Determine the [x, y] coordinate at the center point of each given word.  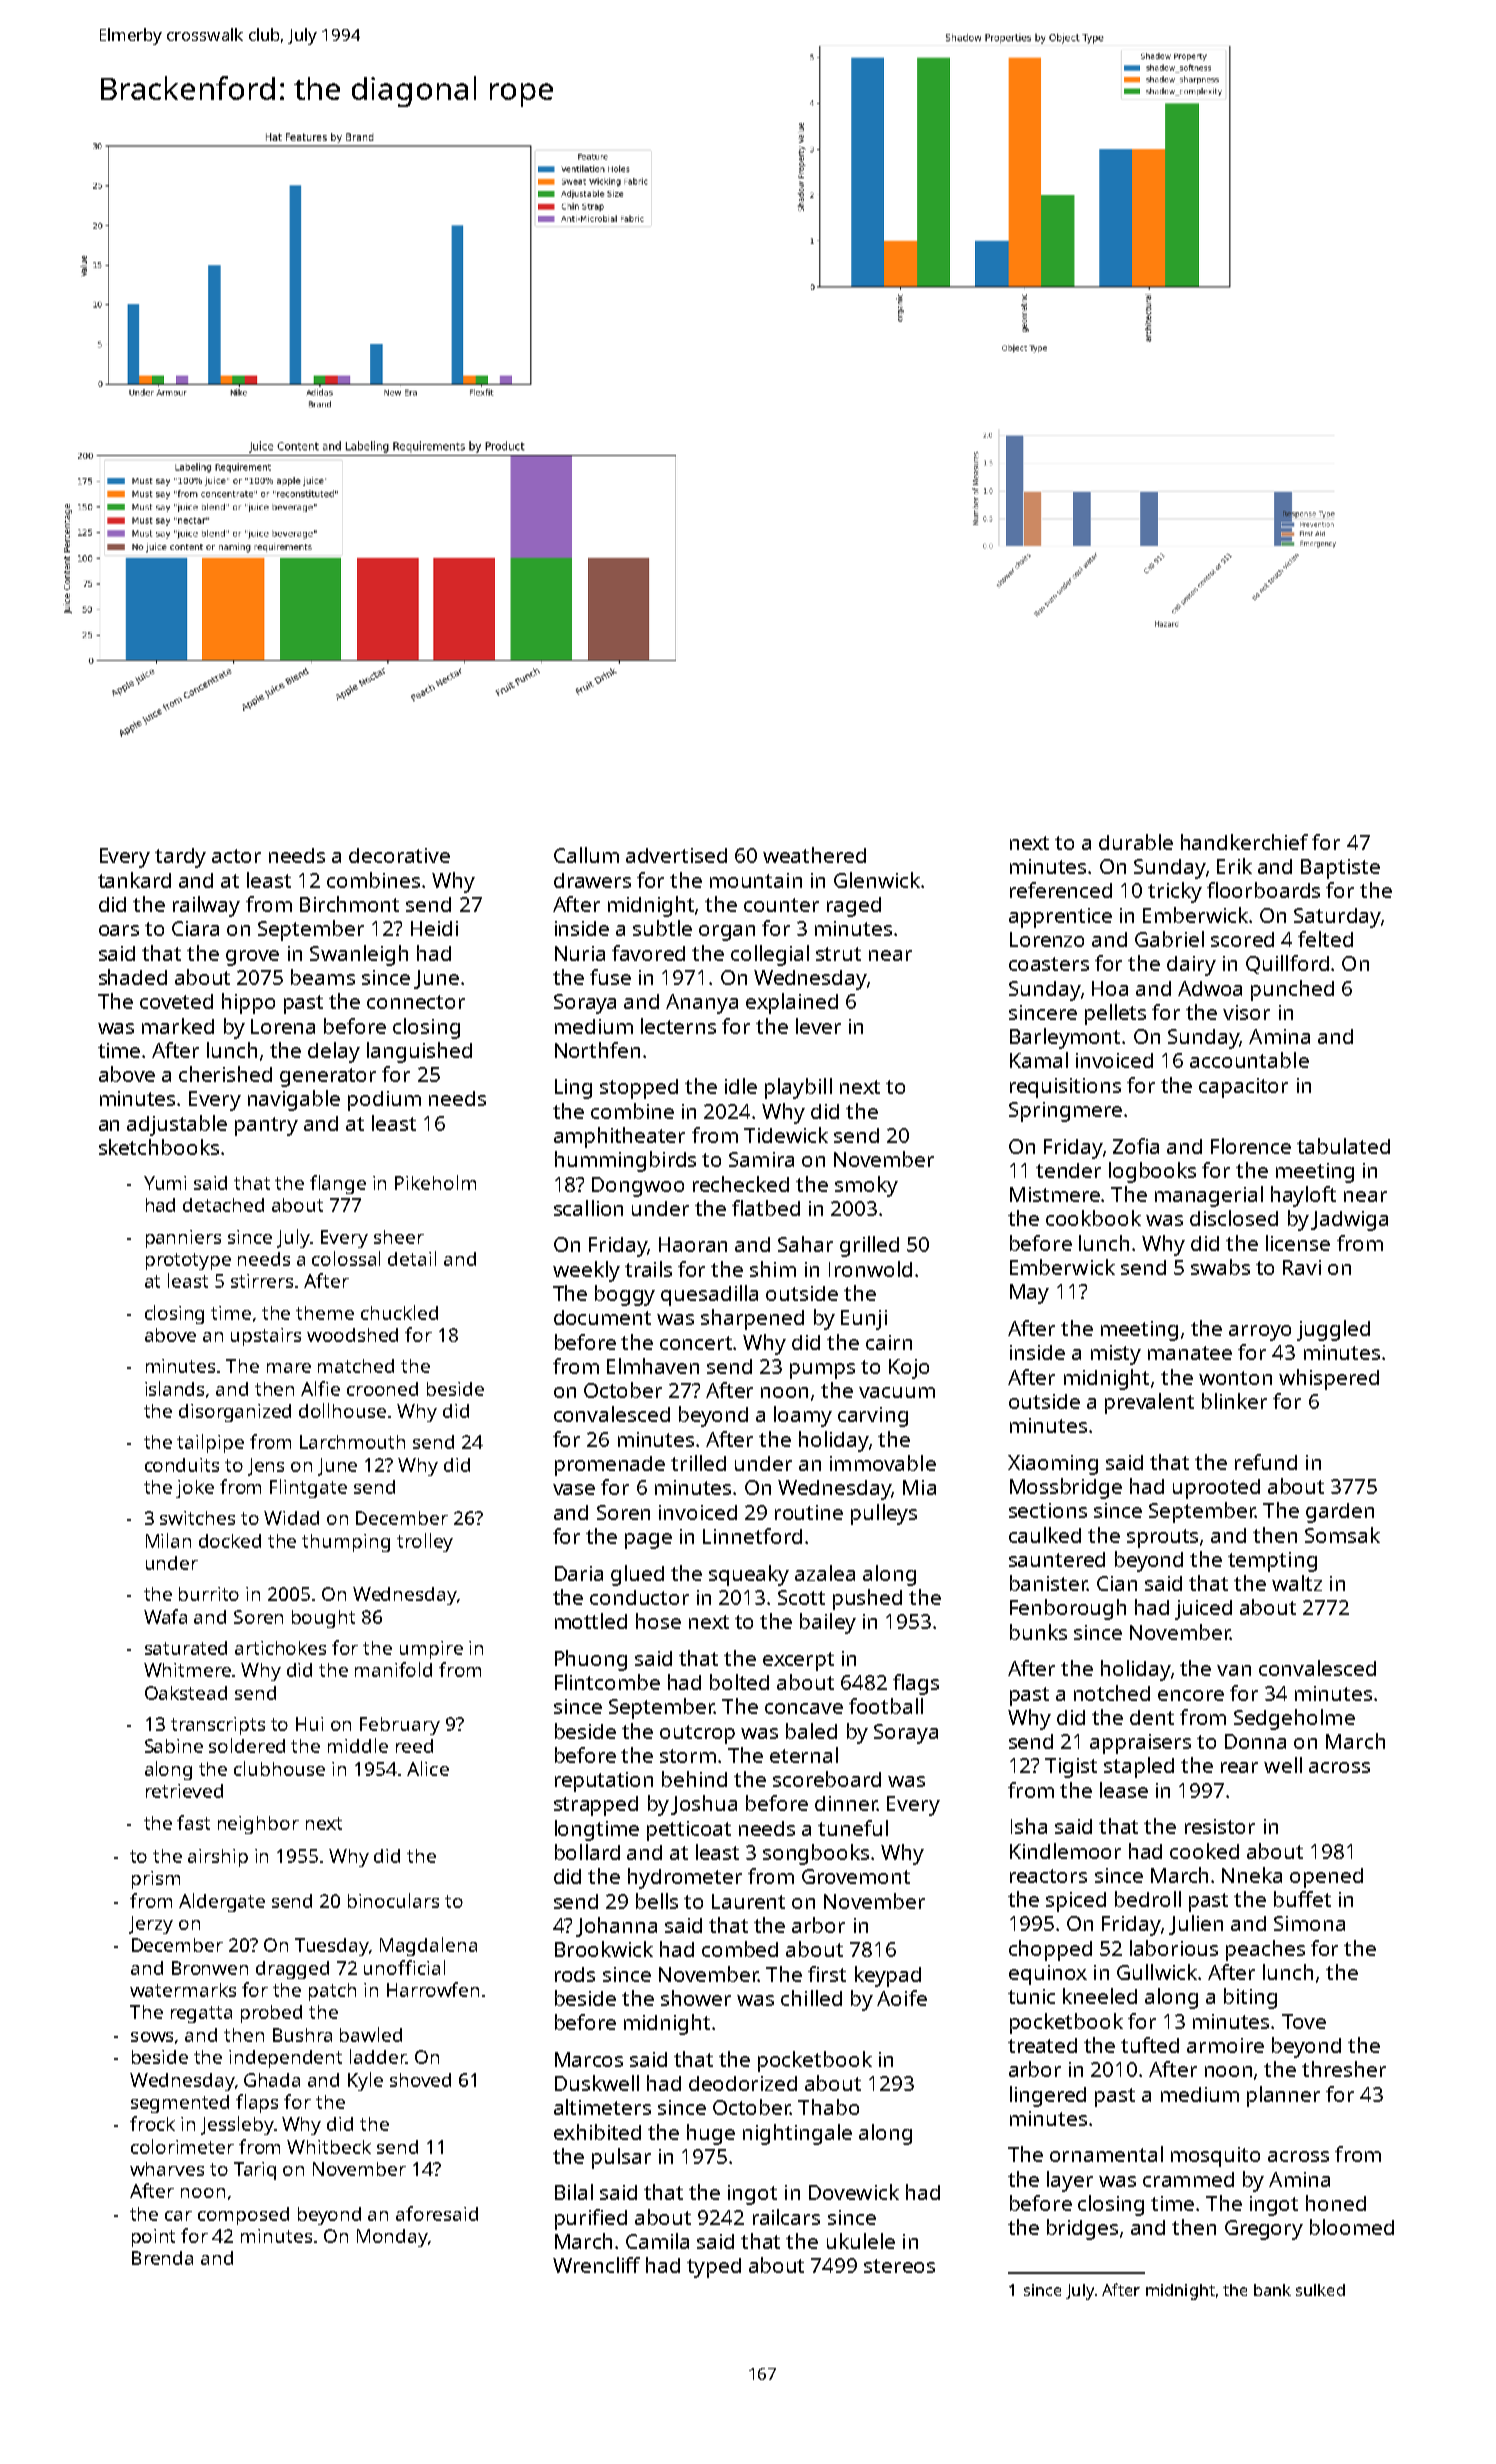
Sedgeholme [1294, 1719]
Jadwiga [1349, 1221]
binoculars [393, 1900]
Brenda [162, 2258]
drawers [592, 880]
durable [1136, 842]
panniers [183, 1239]
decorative [399, 855]
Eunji [864, 1320]
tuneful [853, 1828]
